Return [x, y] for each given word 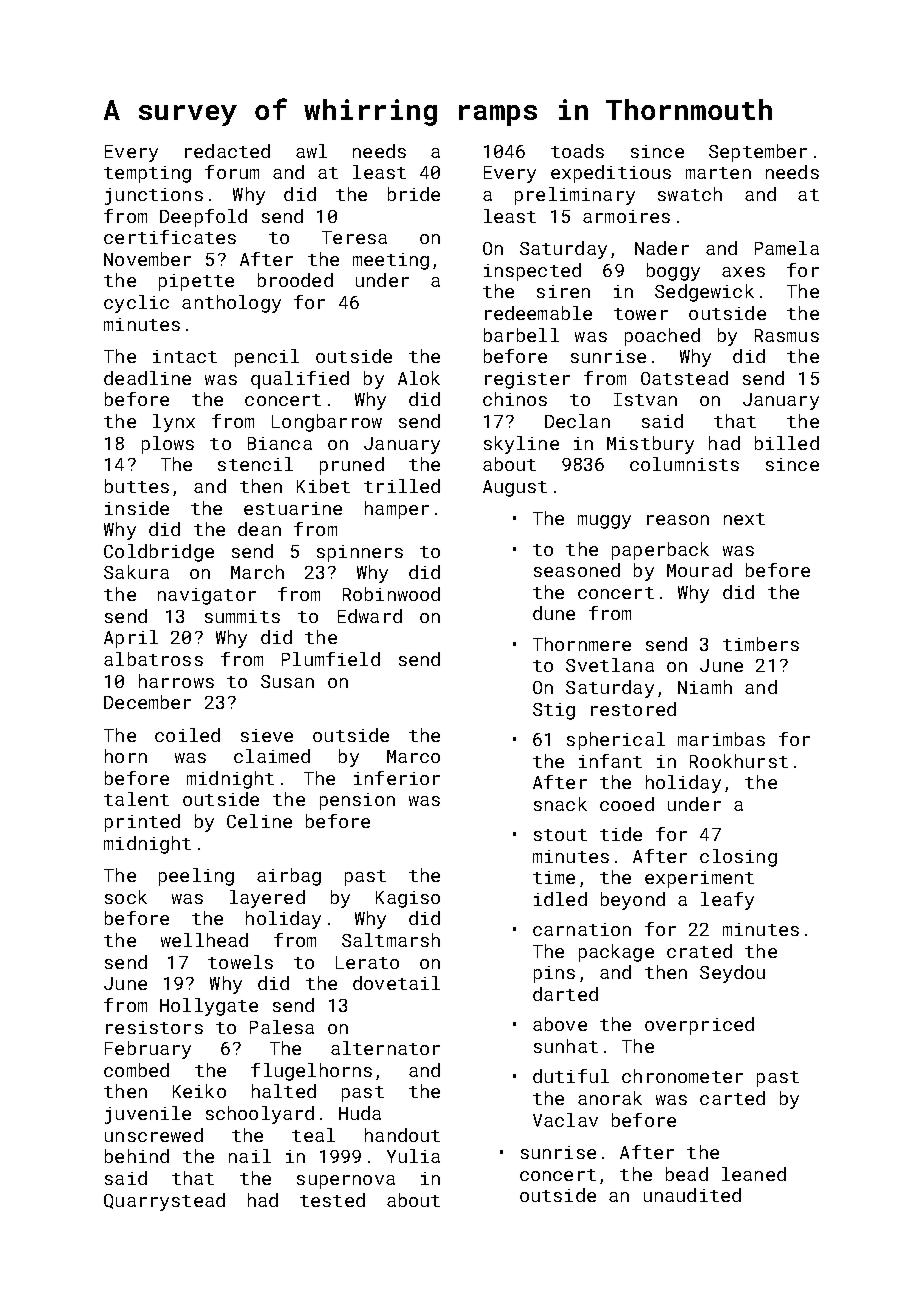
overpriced [699, 1026]
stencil [255, 464]
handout [402, 1135]
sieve [267, 735]
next [744, 519]
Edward [370, 616]
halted [284, 1091]
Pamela [787, 248]
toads [577, 151]
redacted [227, 151]
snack [560, 804]
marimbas [721, 739]
